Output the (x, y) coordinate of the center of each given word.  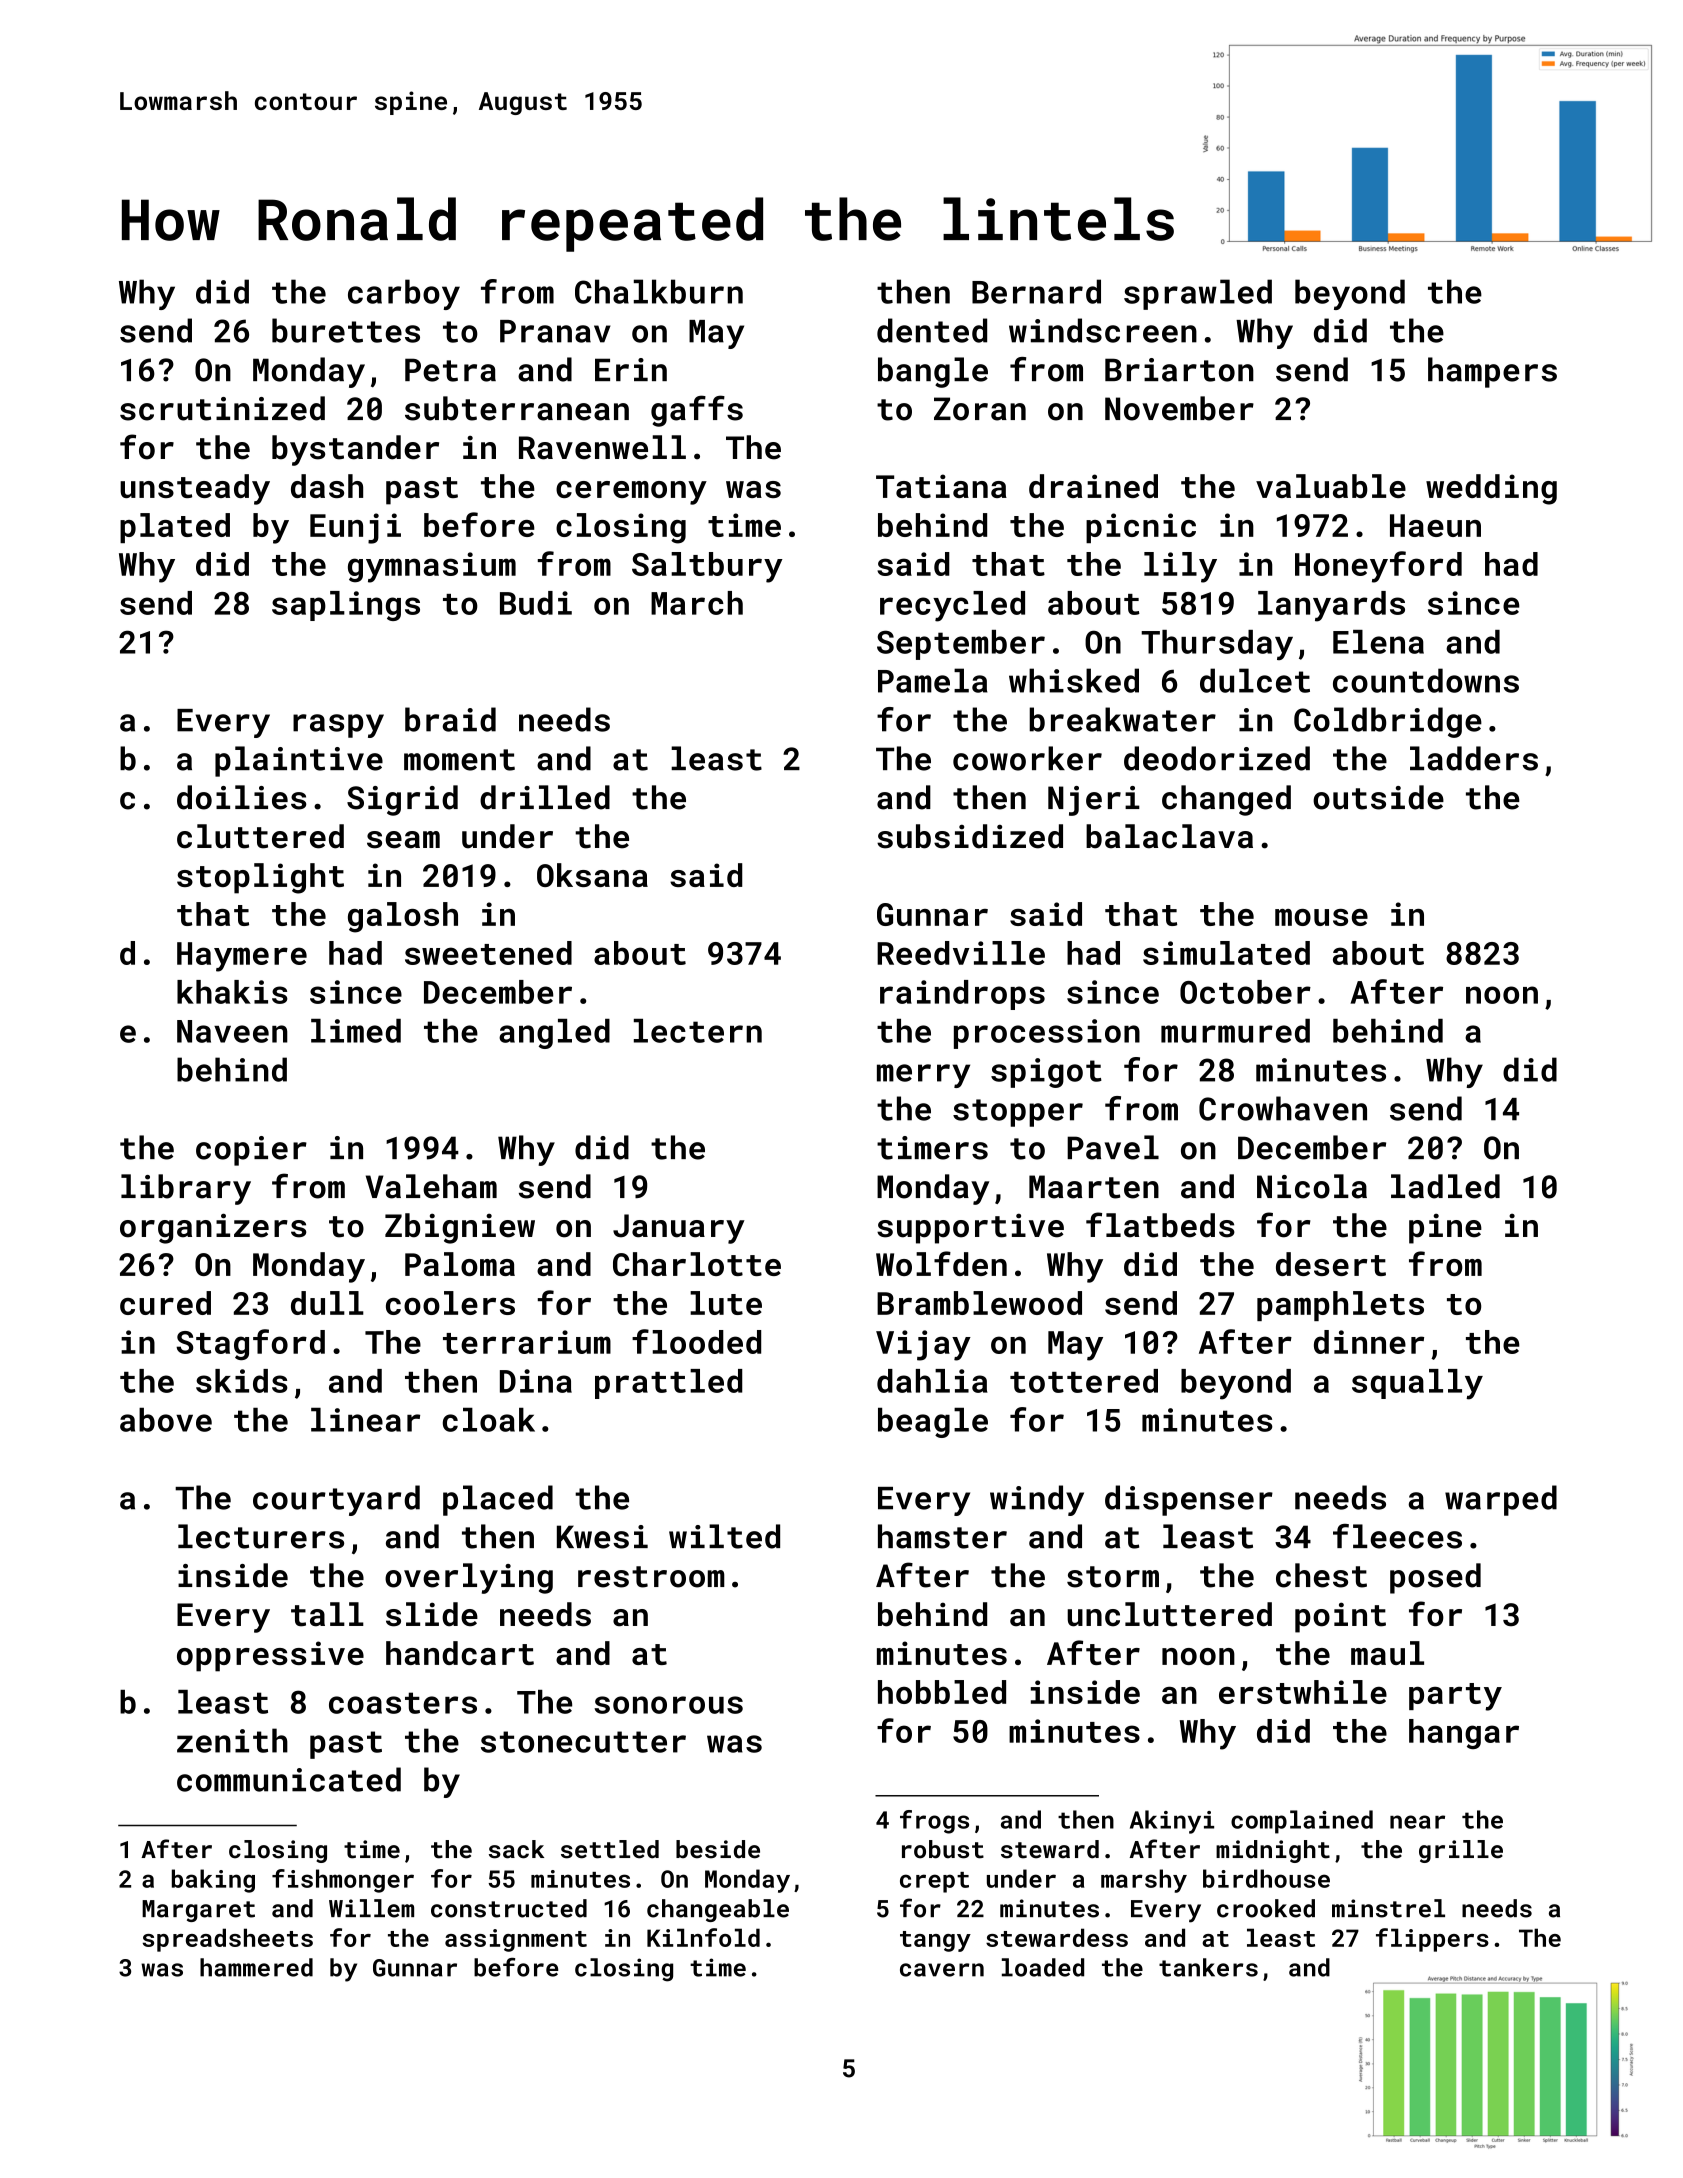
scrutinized (222, 408)
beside (718, 1849)
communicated (289, 1779)
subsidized (970, 836)
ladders (1474, 758)
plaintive (299, 761)
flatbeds (1160, 1225)
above (166, 1420)
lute (726, 1303)
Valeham (431, 1186)
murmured (1235, 1031)
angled (554, 1034)
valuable (1331, 486)
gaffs (697, 411)
